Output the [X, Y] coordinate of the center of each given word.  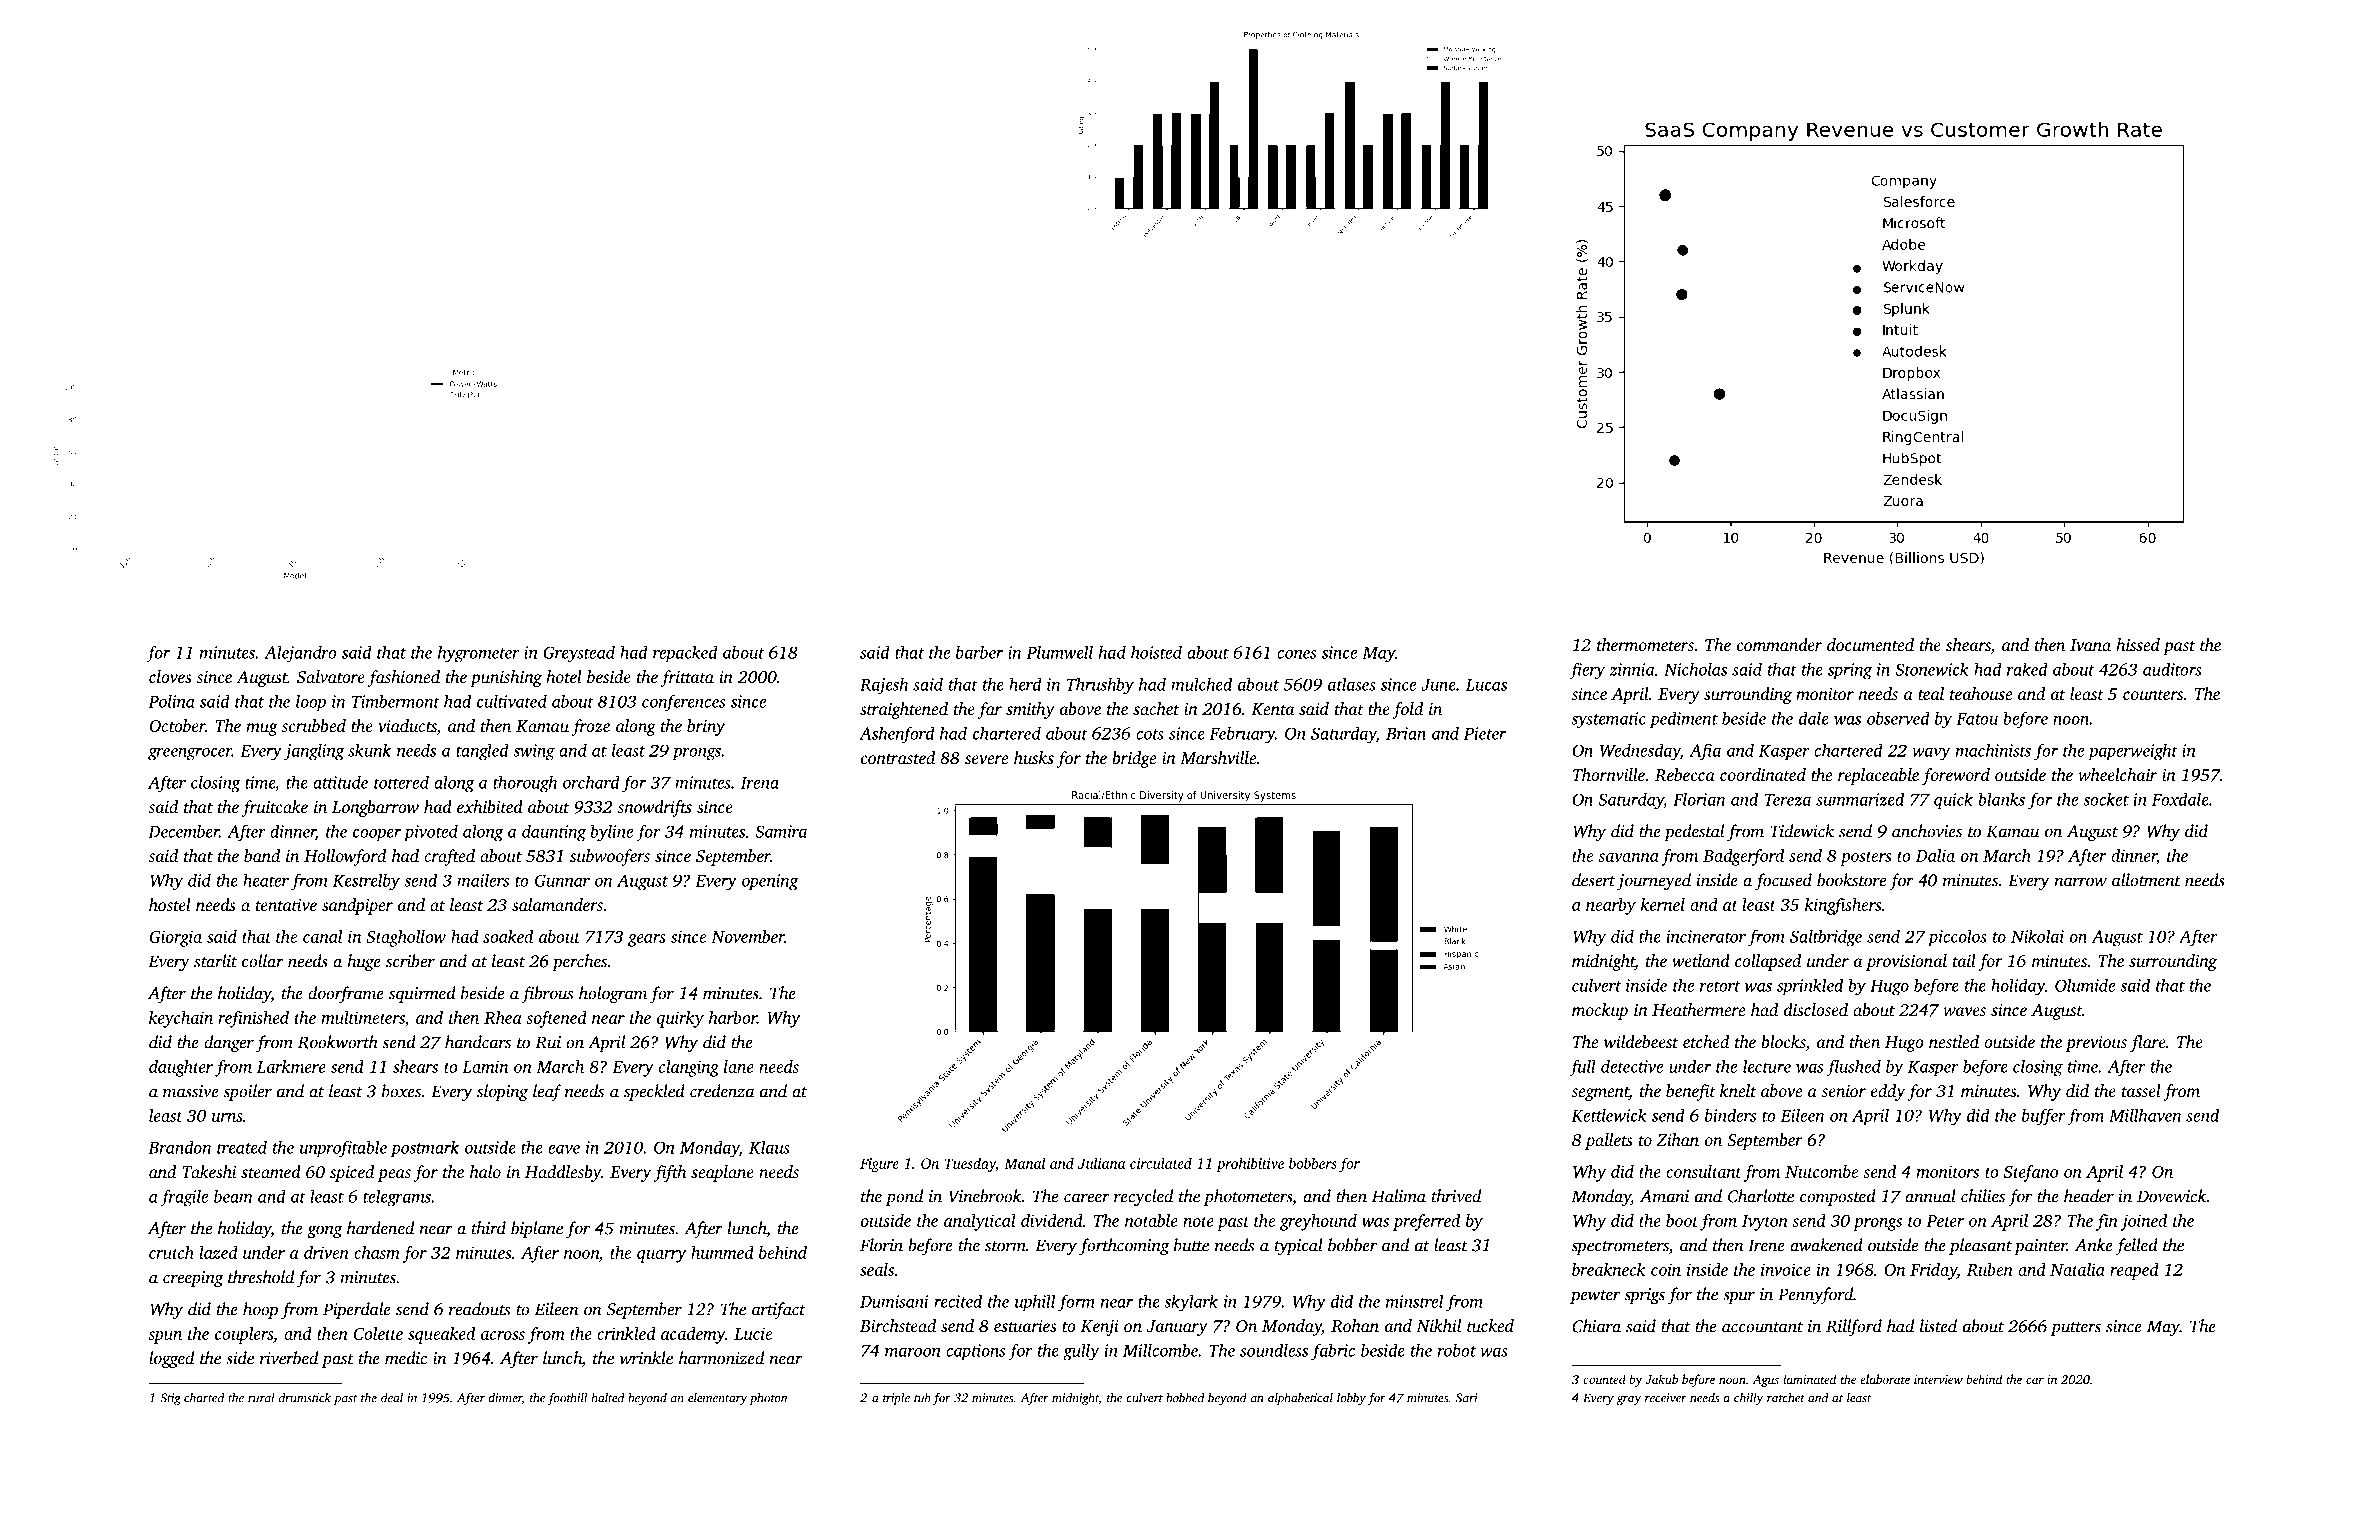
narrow [2081, 882]
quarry [661, 1256]
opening [770, 882]
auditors [2172, 669]
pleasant [1980, 1246]
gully [1081, 1351]
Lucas [1486, 685]
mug [262, 729]
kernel [1663, 904]
